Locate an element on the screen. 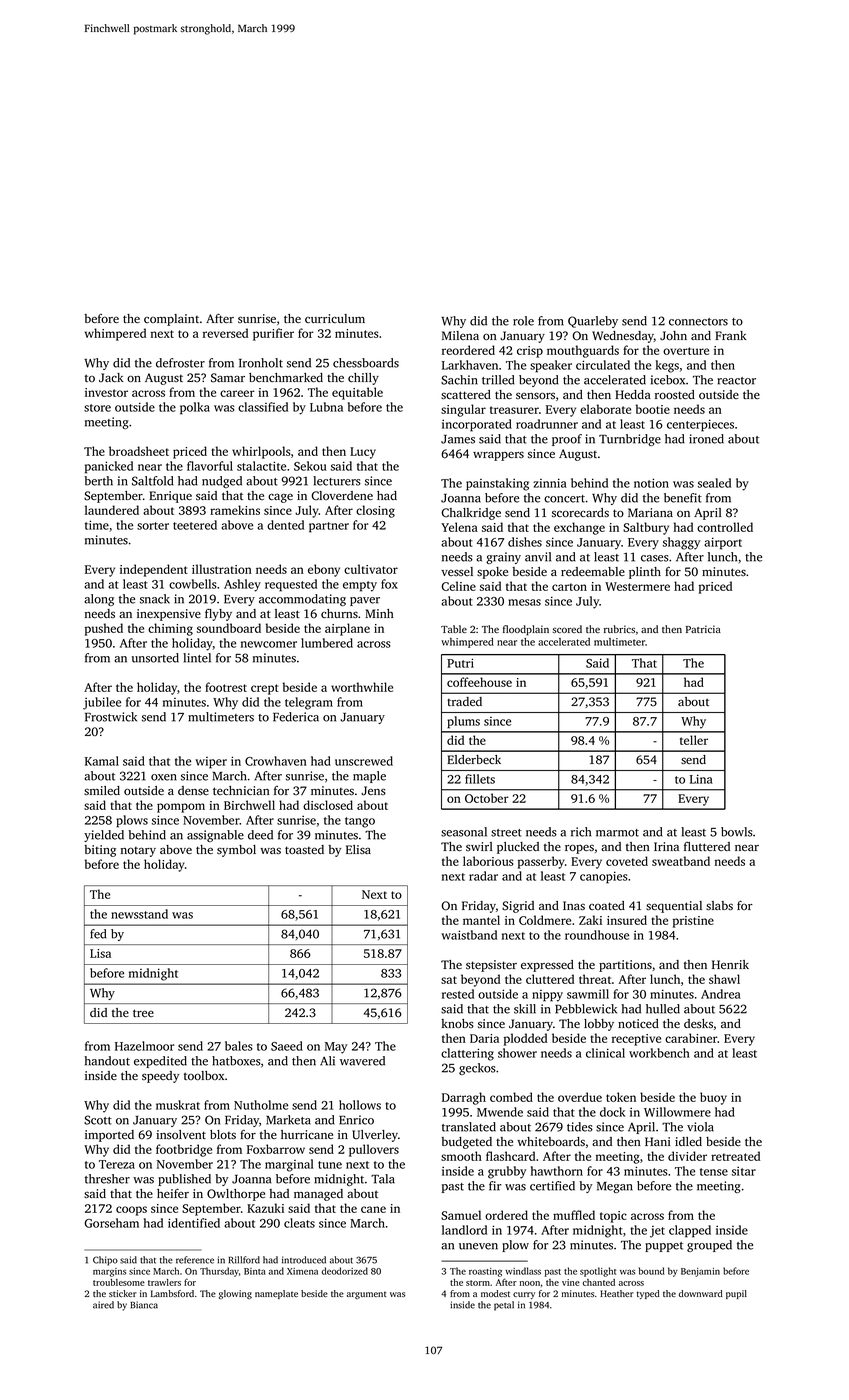 The width and height of the screenshot is (849, 1400). complaint is located at coordinates (171, 320).
